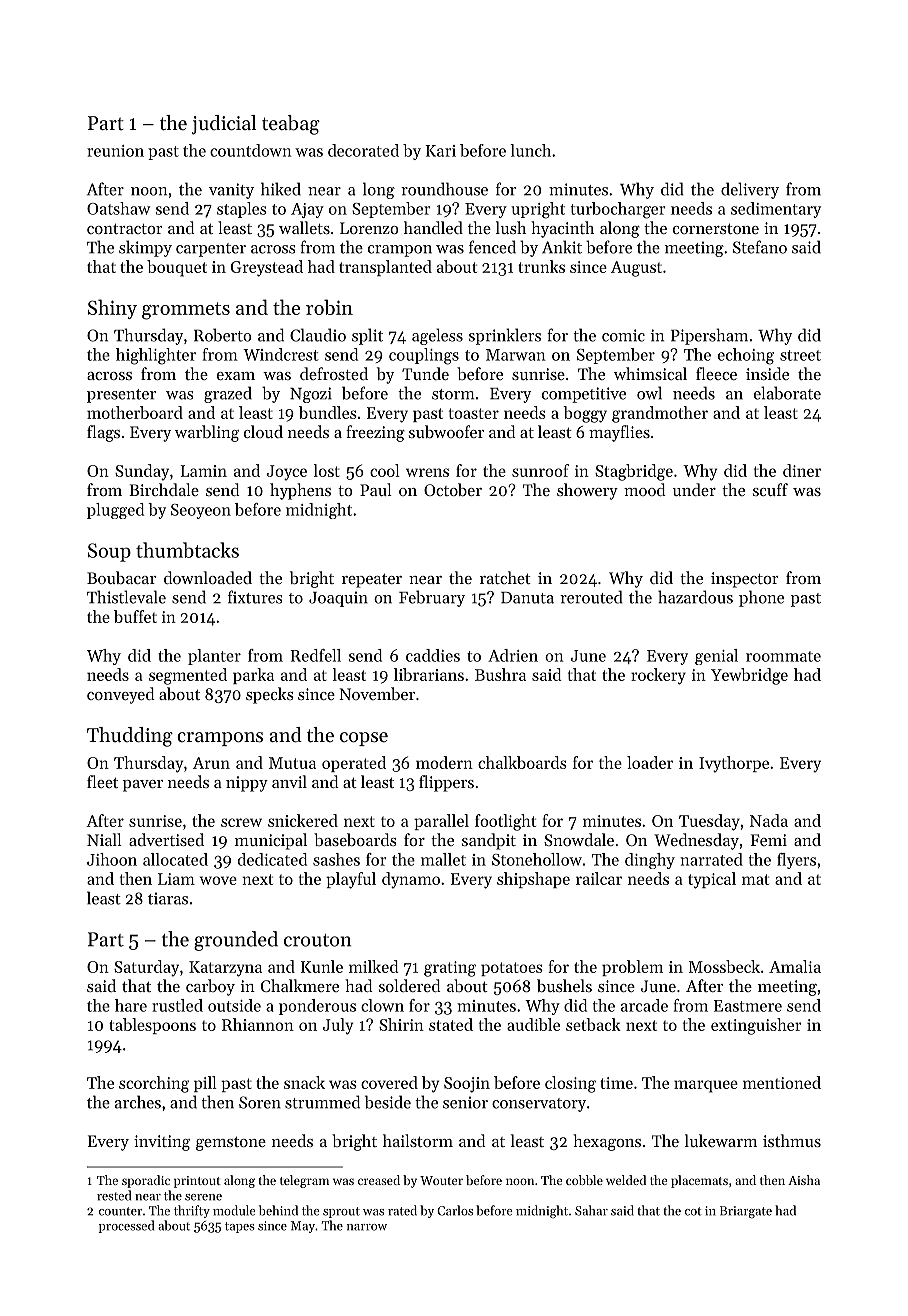  I want to click on Kari, so click(440, 151).
